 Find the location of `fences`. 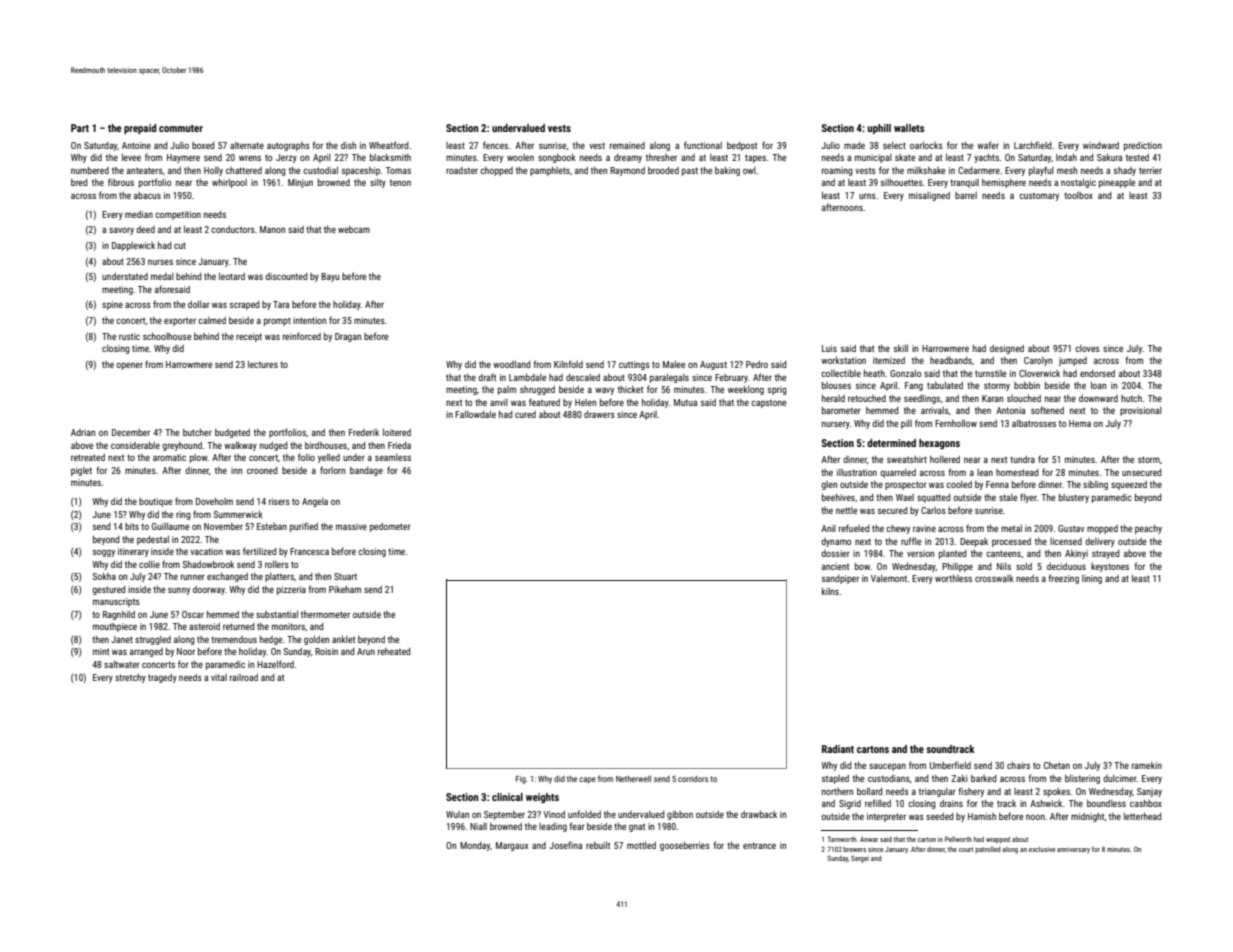

fences is located at coordinates (495, 145).
